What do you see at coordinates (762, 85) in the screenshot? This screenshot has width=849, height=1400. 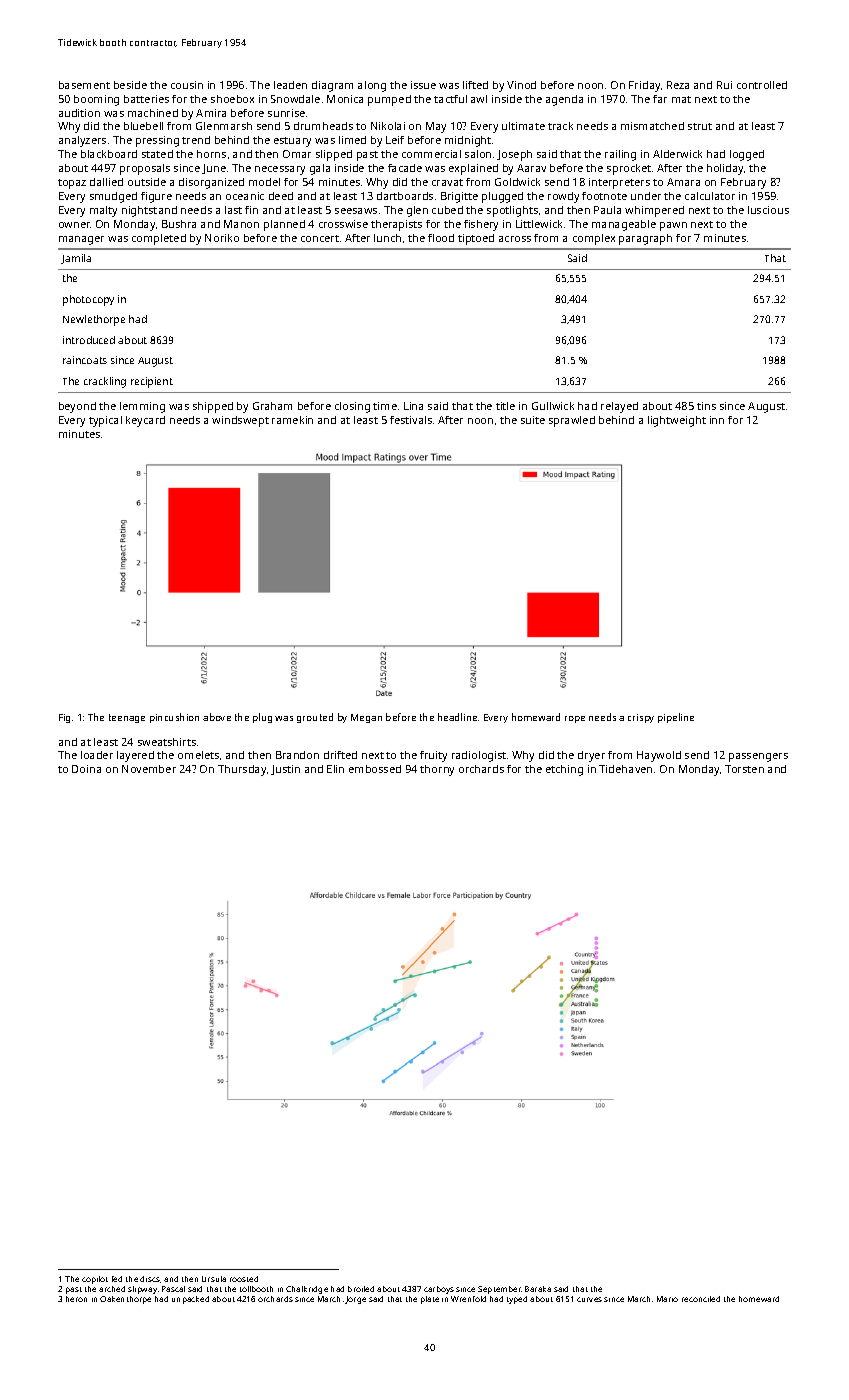 I see `controlled` at bounding box center [762, 85].
